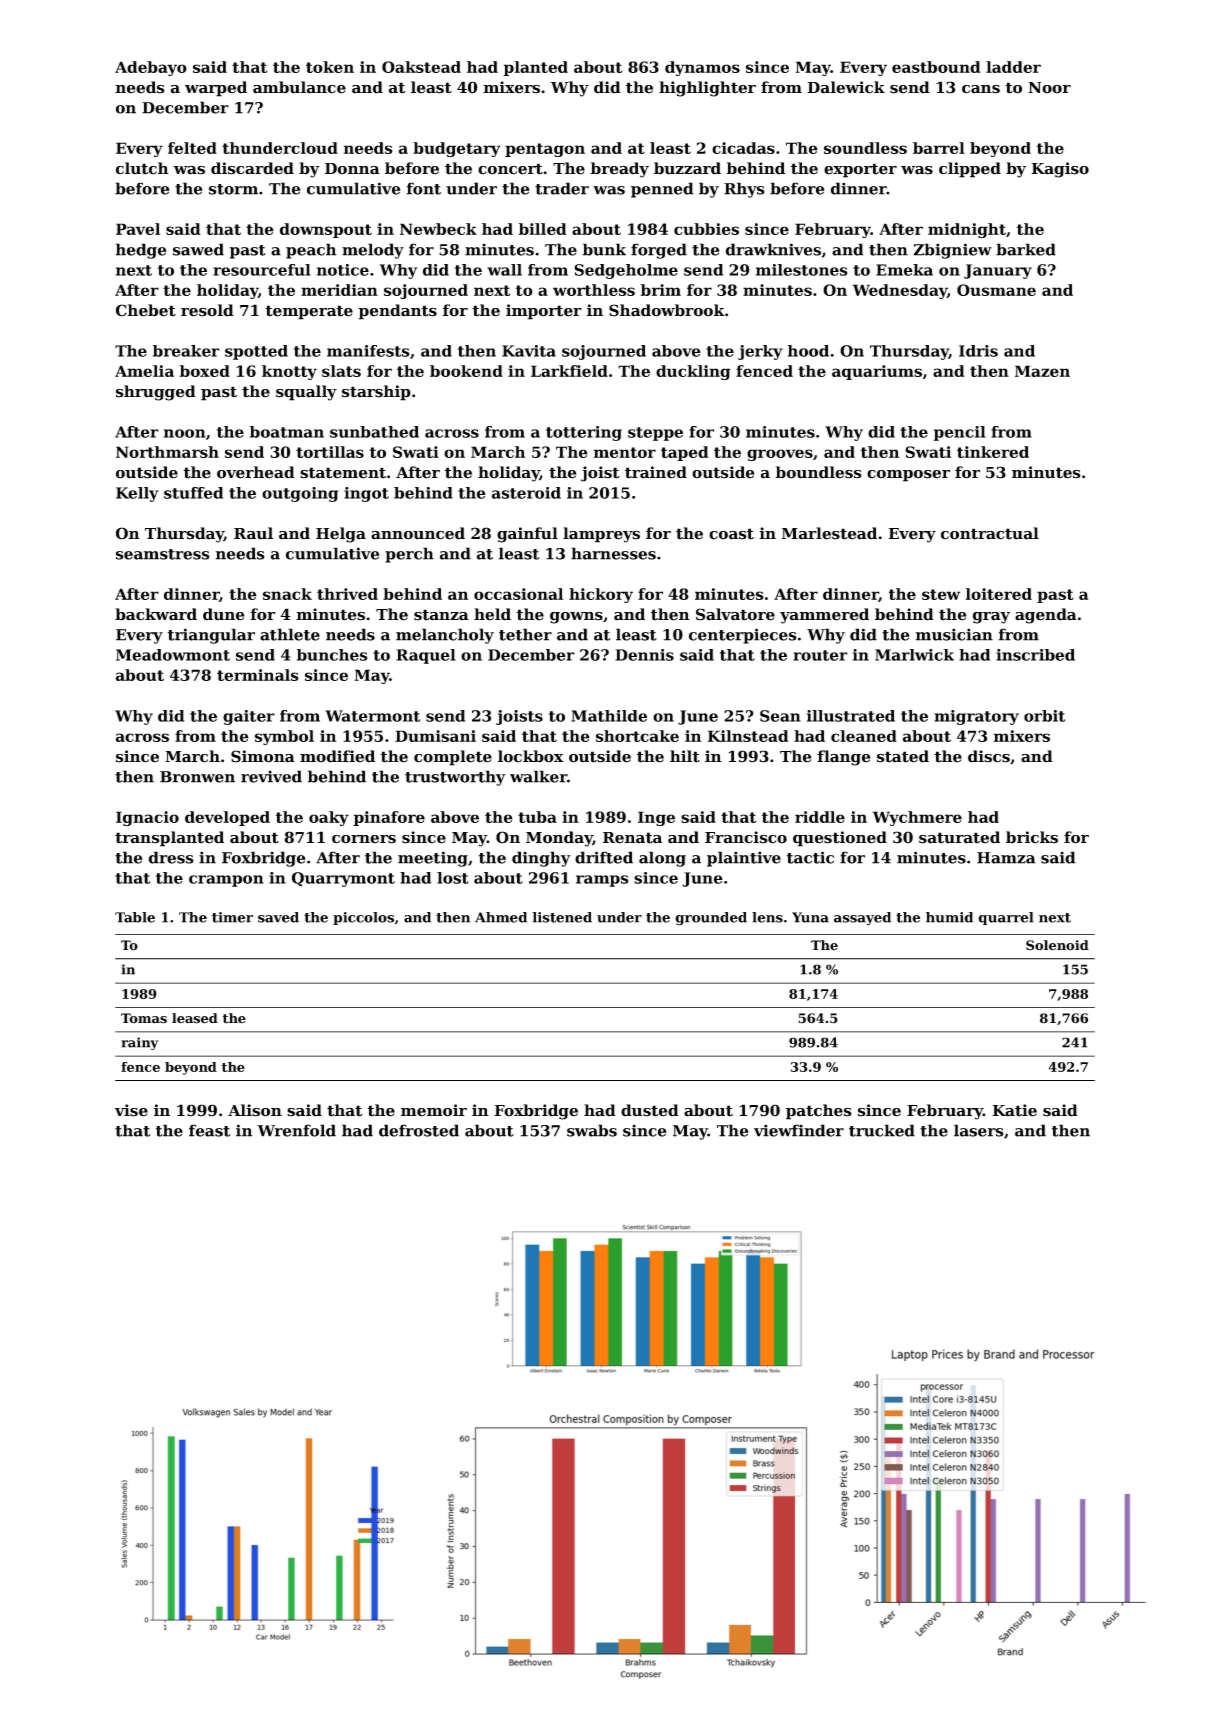 This screenshot has height=1711, width=1210. Describe the element at coordinates (604, 249) in the screenshot. I see `bunk` at that location.
